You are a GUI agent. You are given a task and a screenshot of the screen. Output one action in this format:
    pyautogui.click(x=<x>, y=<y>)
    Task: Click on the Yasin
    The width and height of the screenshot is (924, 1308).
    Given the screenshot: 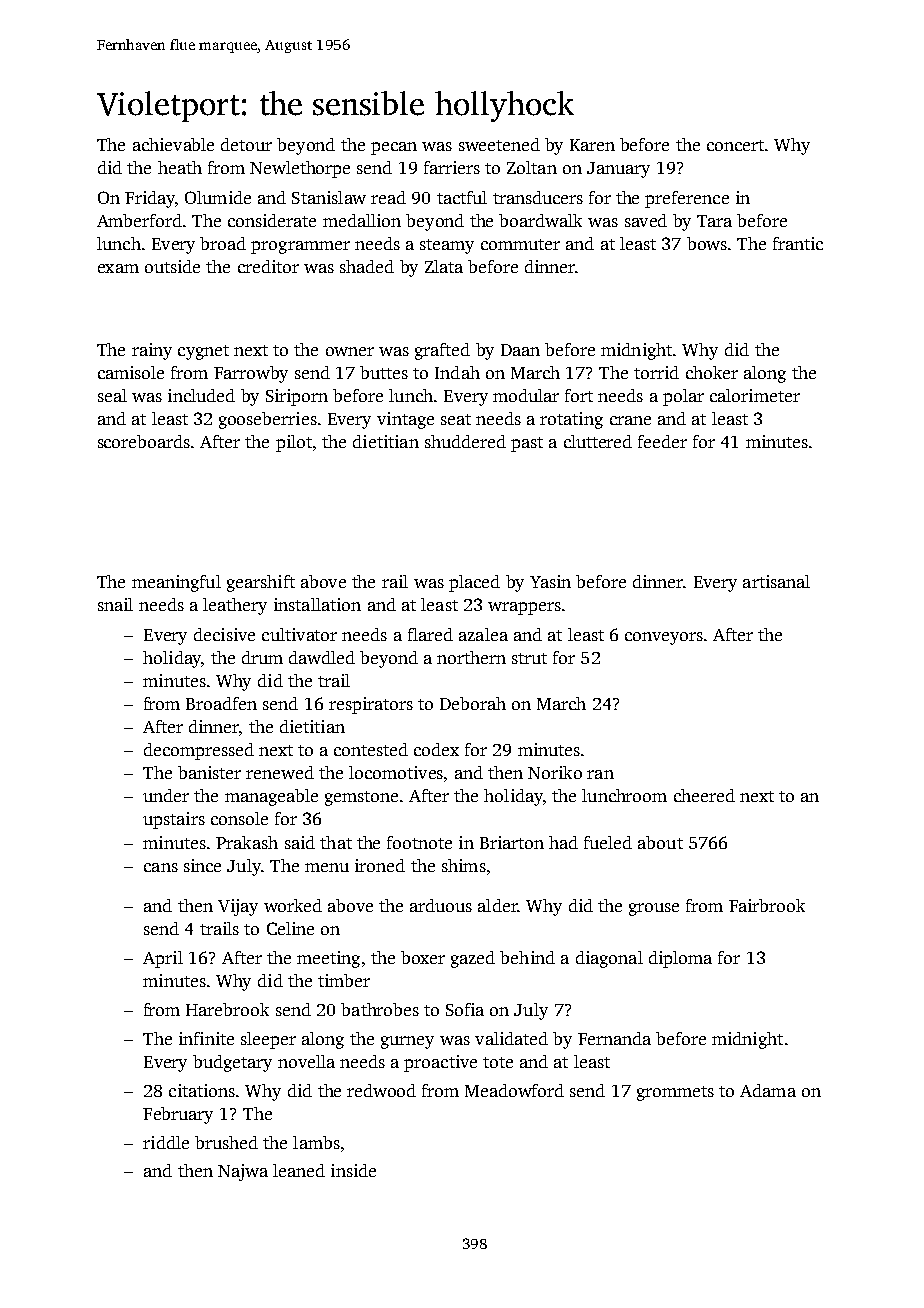 What is the action you would take?
    pyautogui.click(x=550, y=581)
